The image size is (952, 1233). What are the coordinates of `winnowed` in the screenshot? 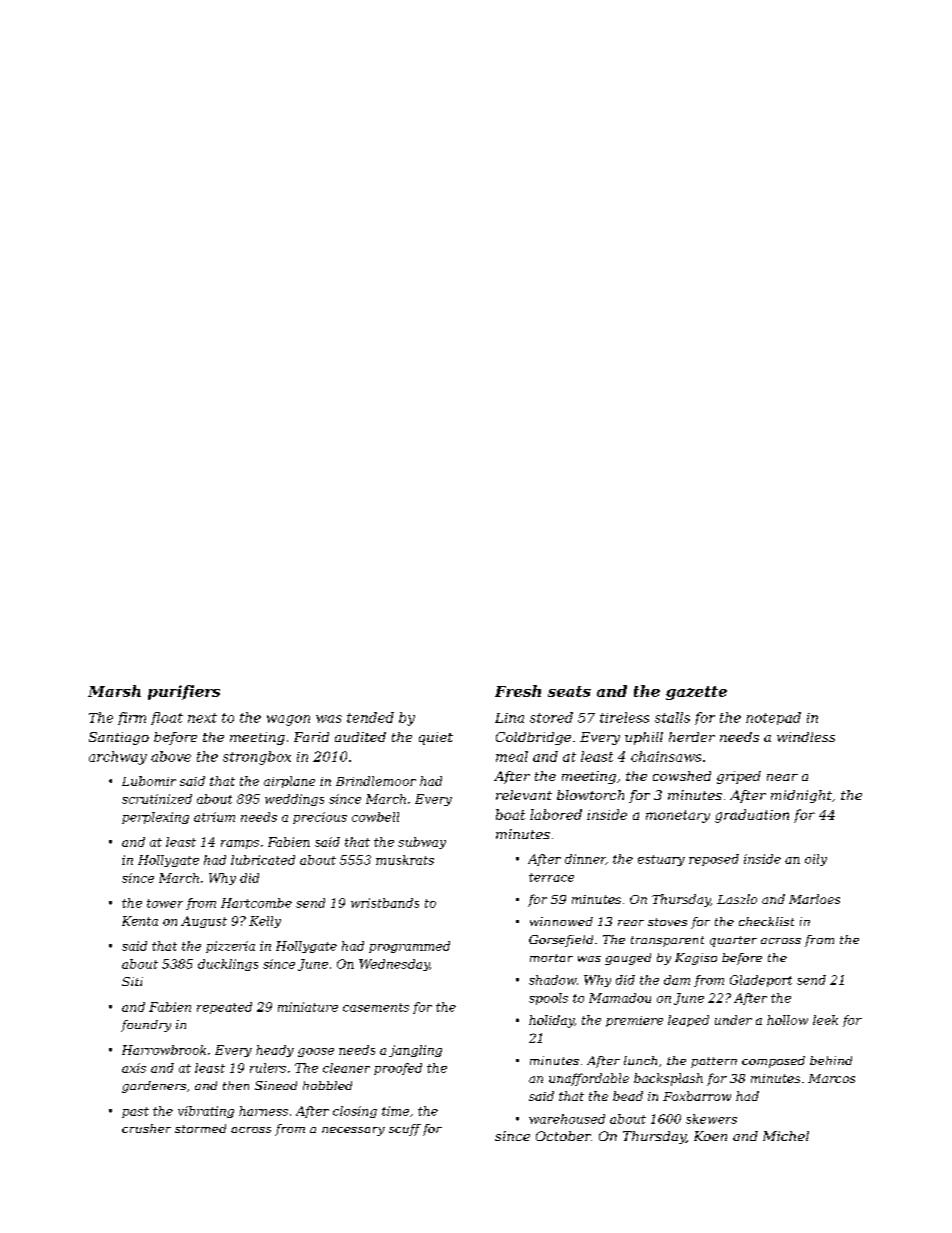 It's located at (561, 921).
